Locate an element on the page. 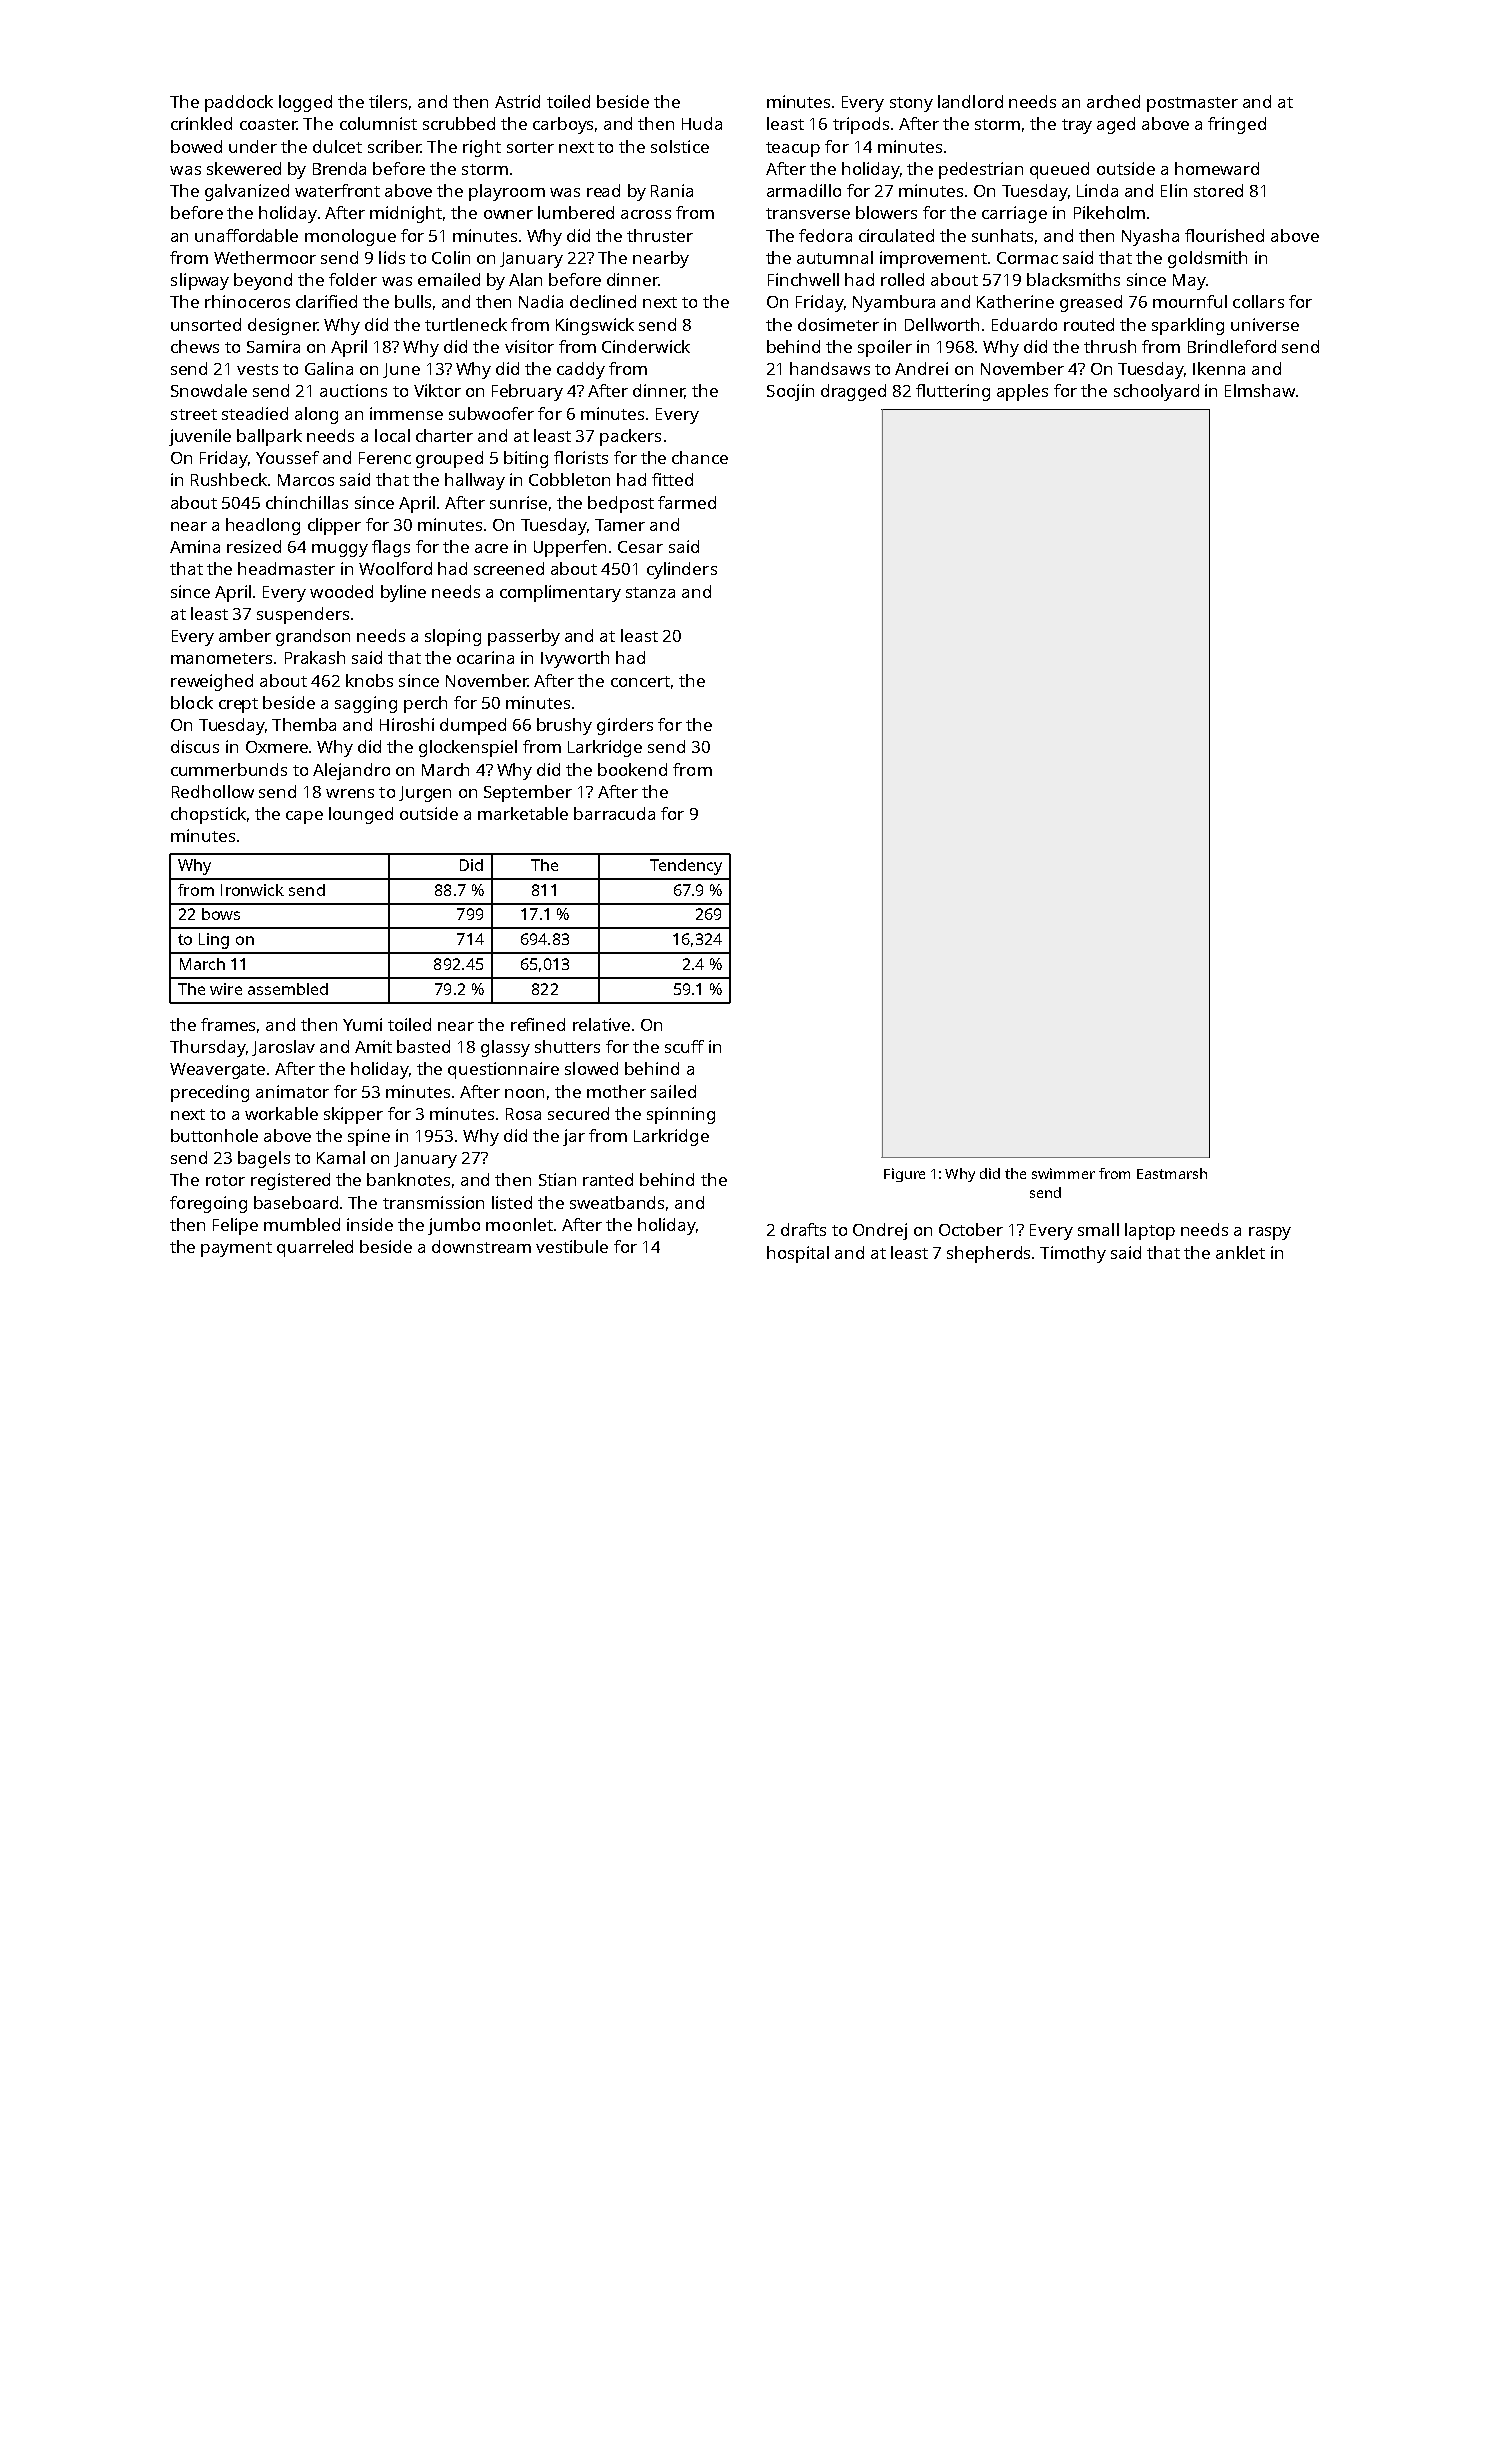  vestibule is located at coordinates (572, 1246).
